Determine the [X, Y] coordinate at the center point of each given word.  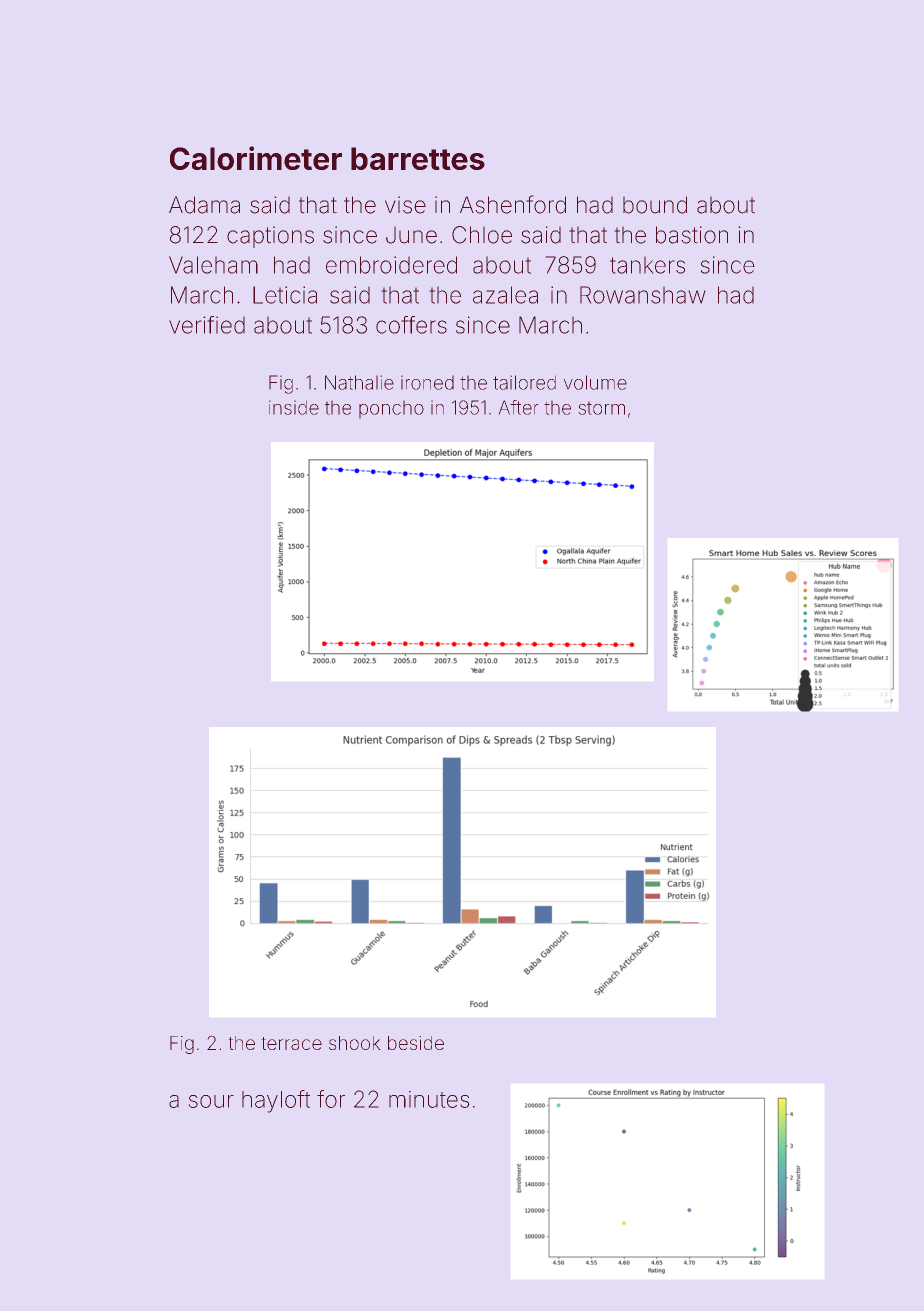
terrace [291, 1043]
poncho [391, 409]
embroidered [391, 265]
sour [211, 1101]
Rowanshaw [643, 295]
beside [416, 1043]
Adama [204, 205]
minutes [429, 1099]
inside [294, 407]
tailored [524, 382]
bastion [692, 235]
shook [355, 1043]
